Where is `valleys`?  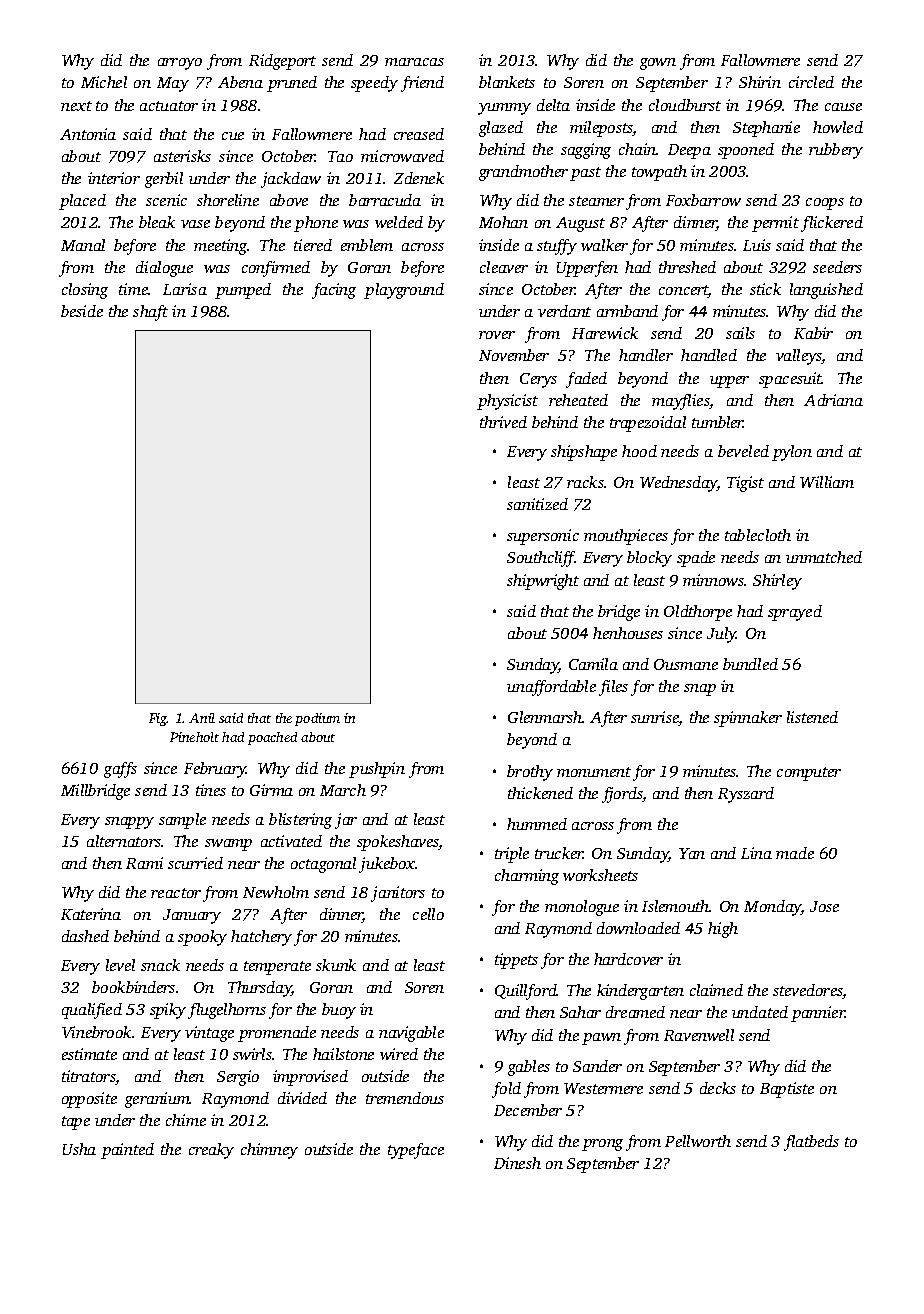
valleys is located at coordinates (799, 357).
